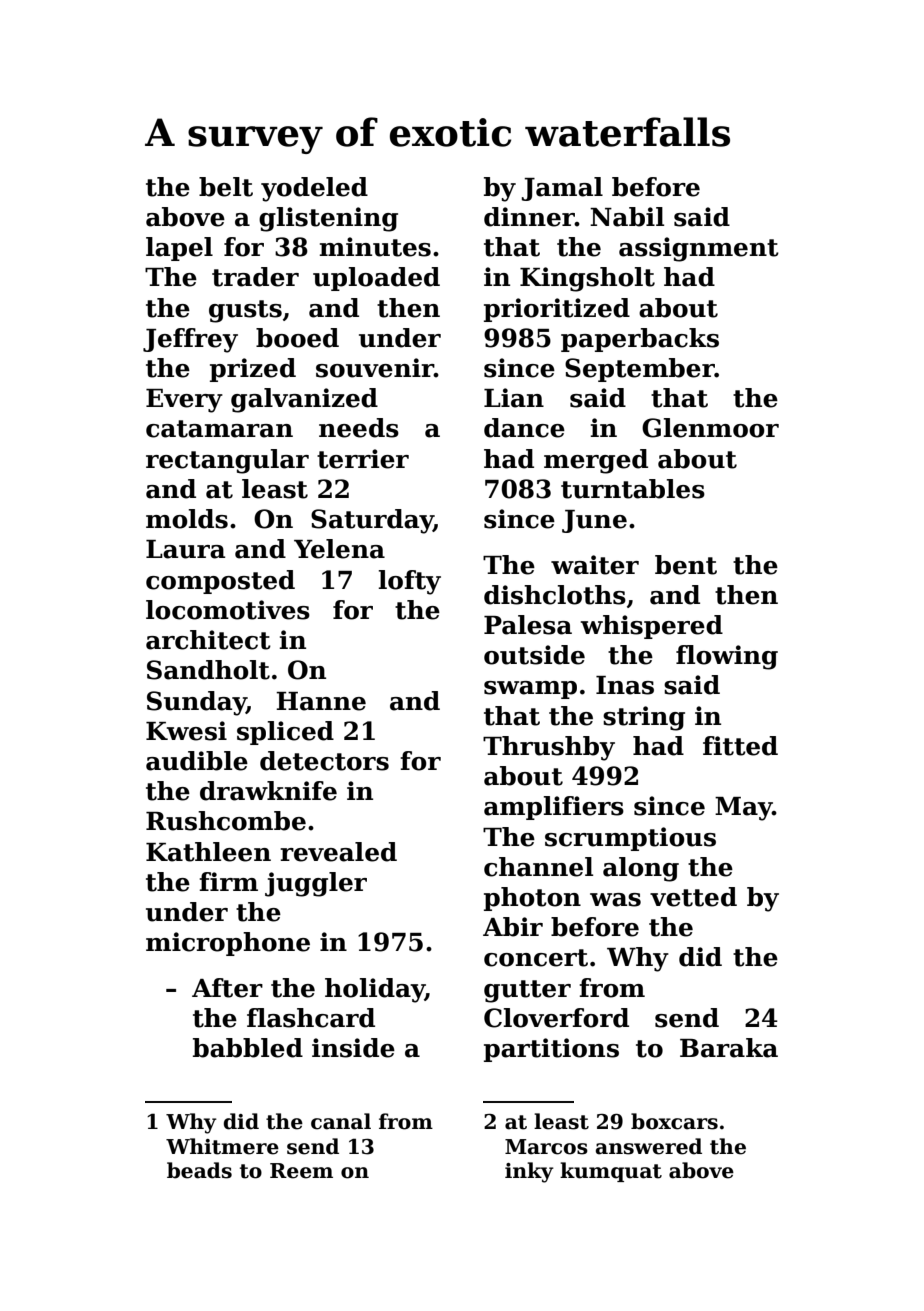 The width and height of the page is (924, 1311). What do you see at coordinates (524, 428) in the page?
I see `dance` at bounding box center [524, 428].
